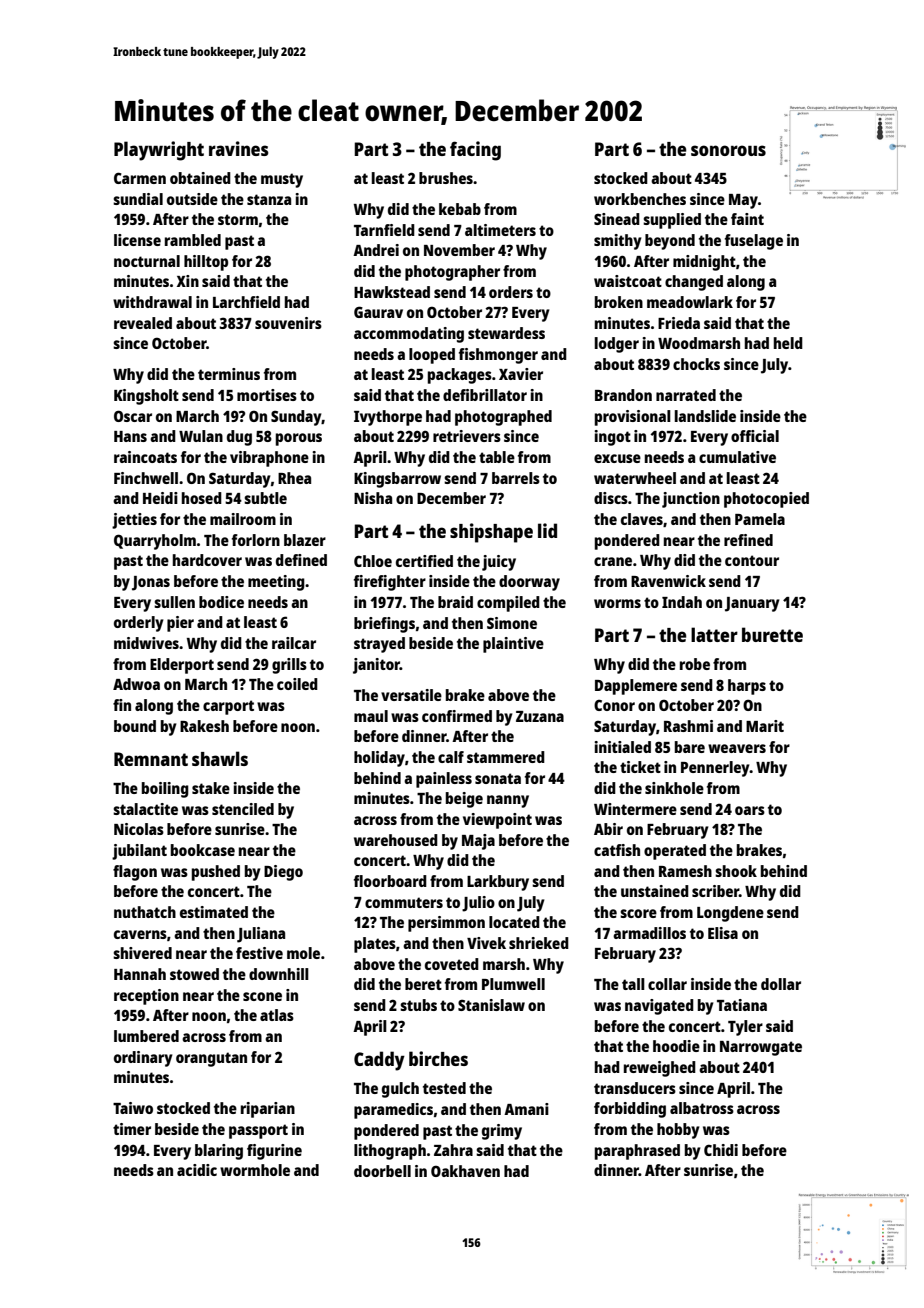 The width and height of the image is (924, 1308). I want to click on revealed, so click(143, 323).
